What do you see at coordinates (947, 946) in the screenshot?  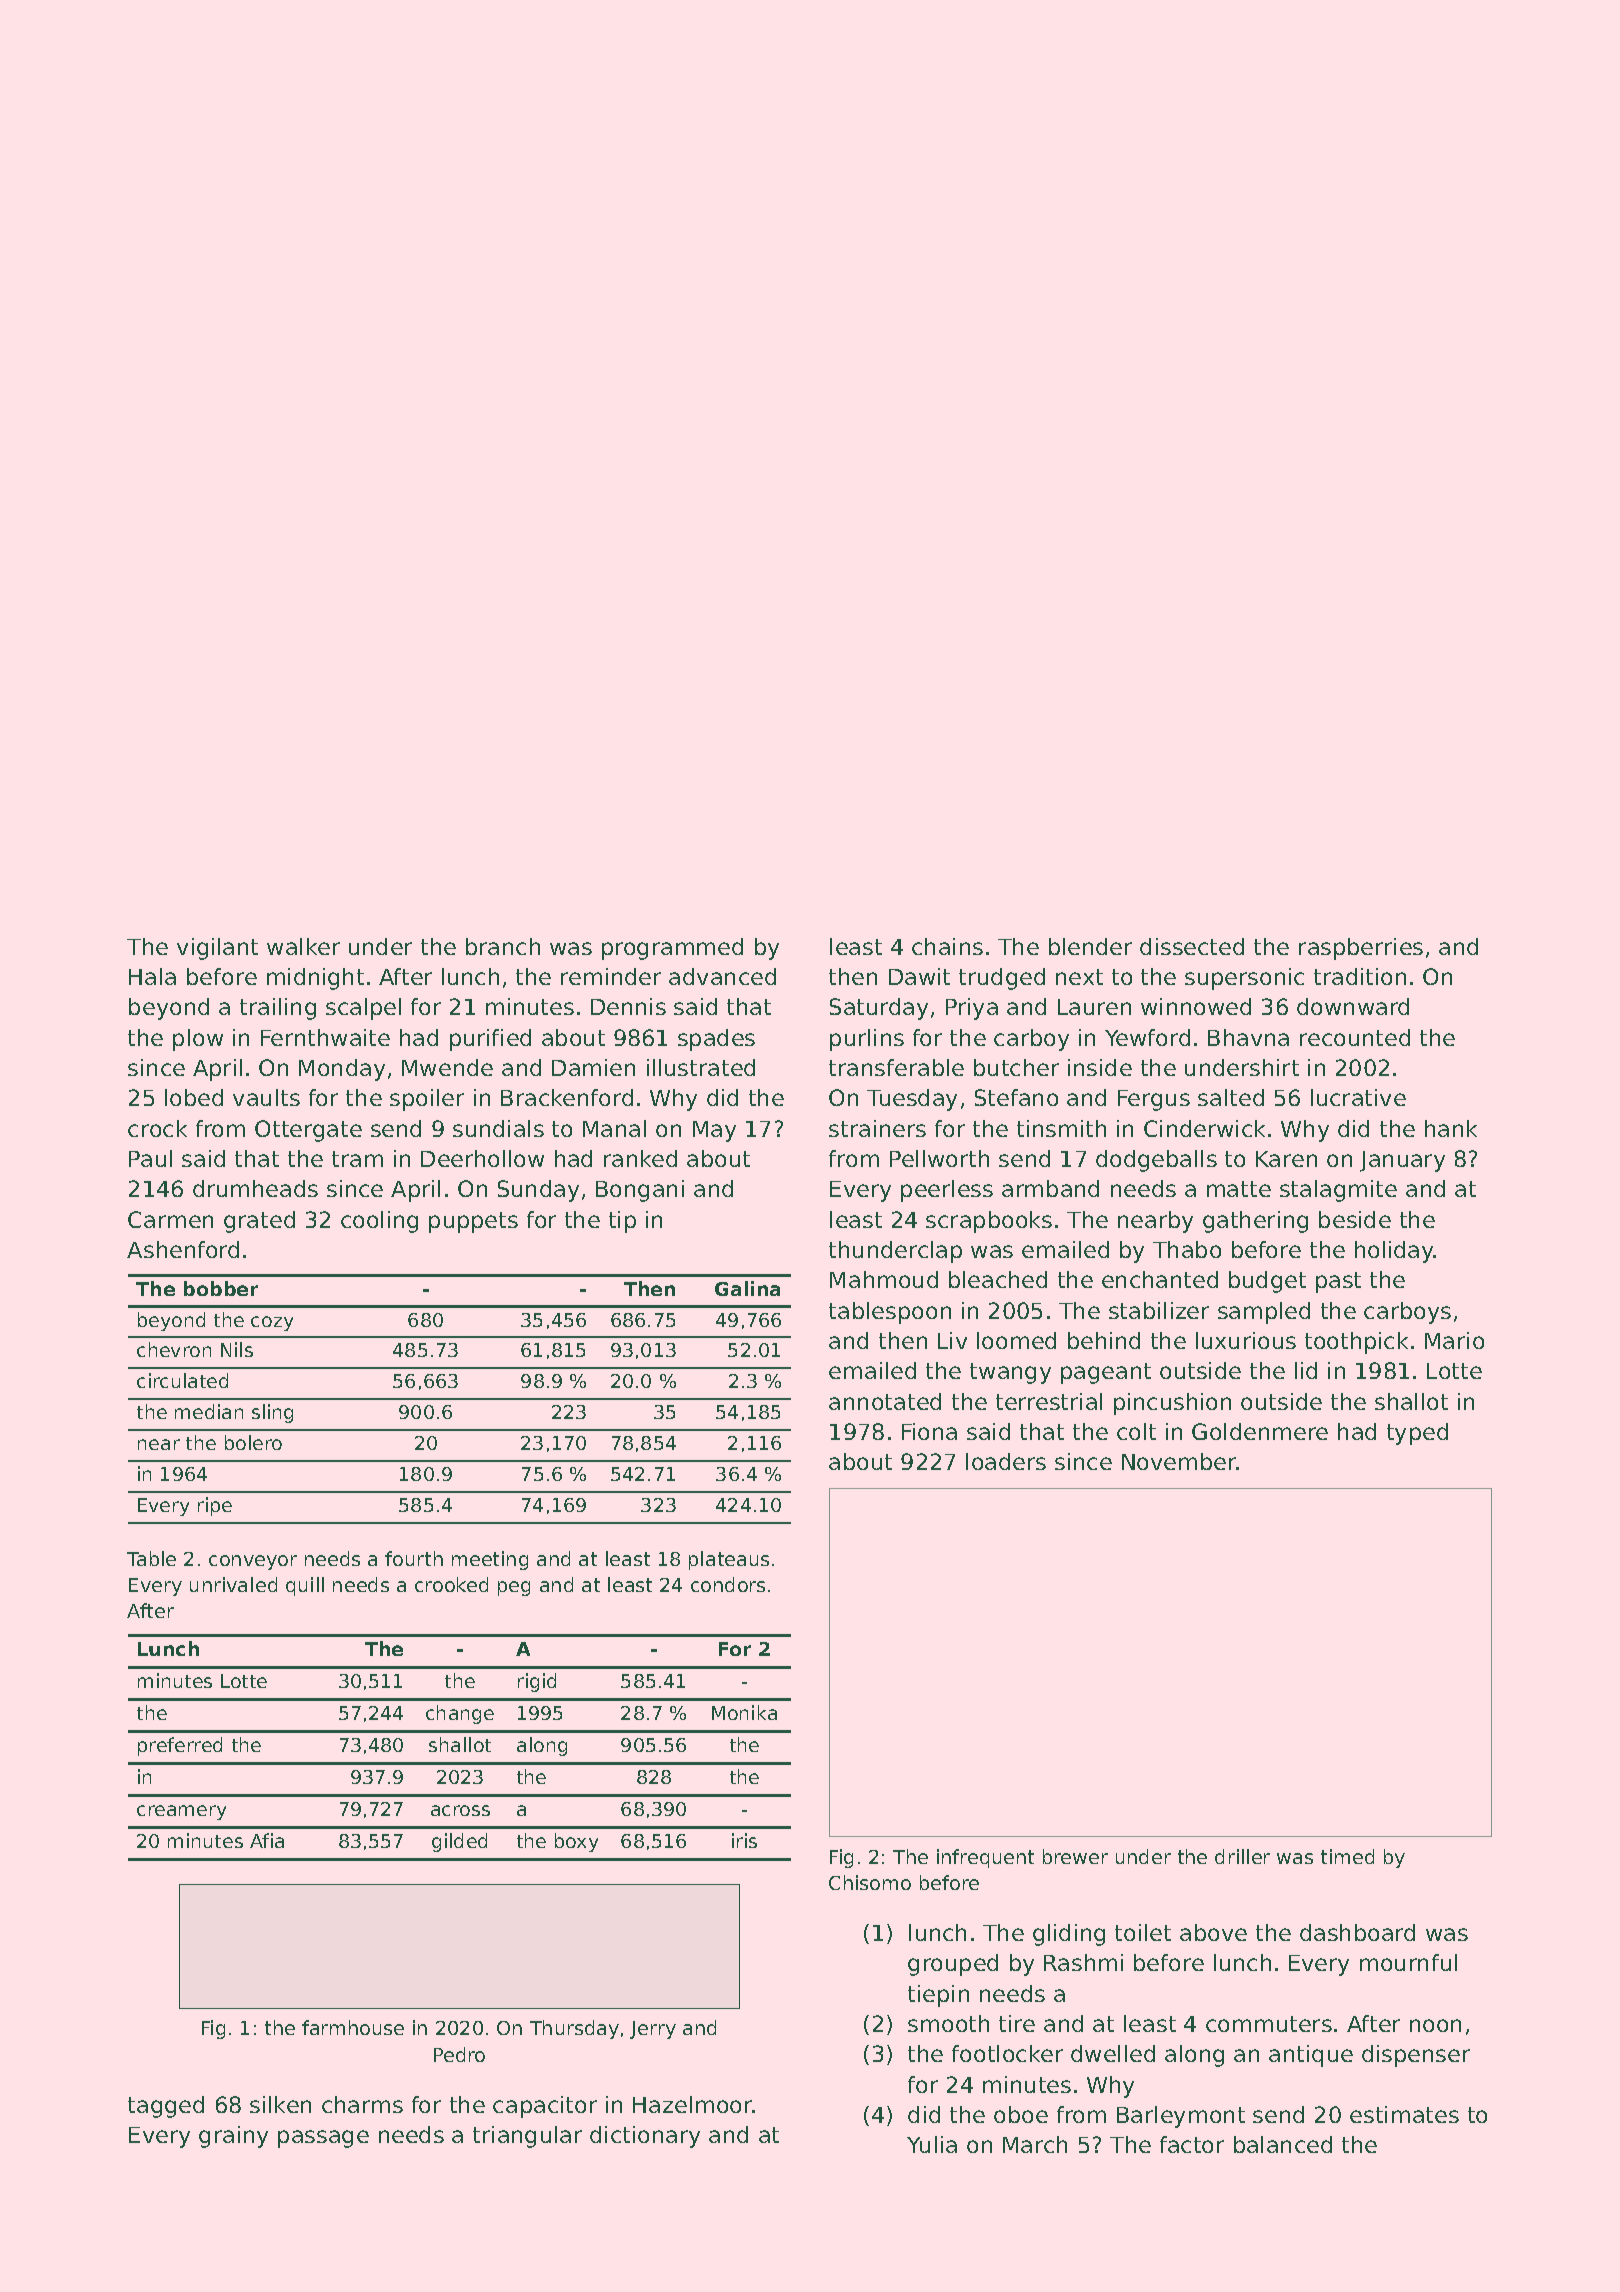 I see `chains` at bounding box center [947, 946].
